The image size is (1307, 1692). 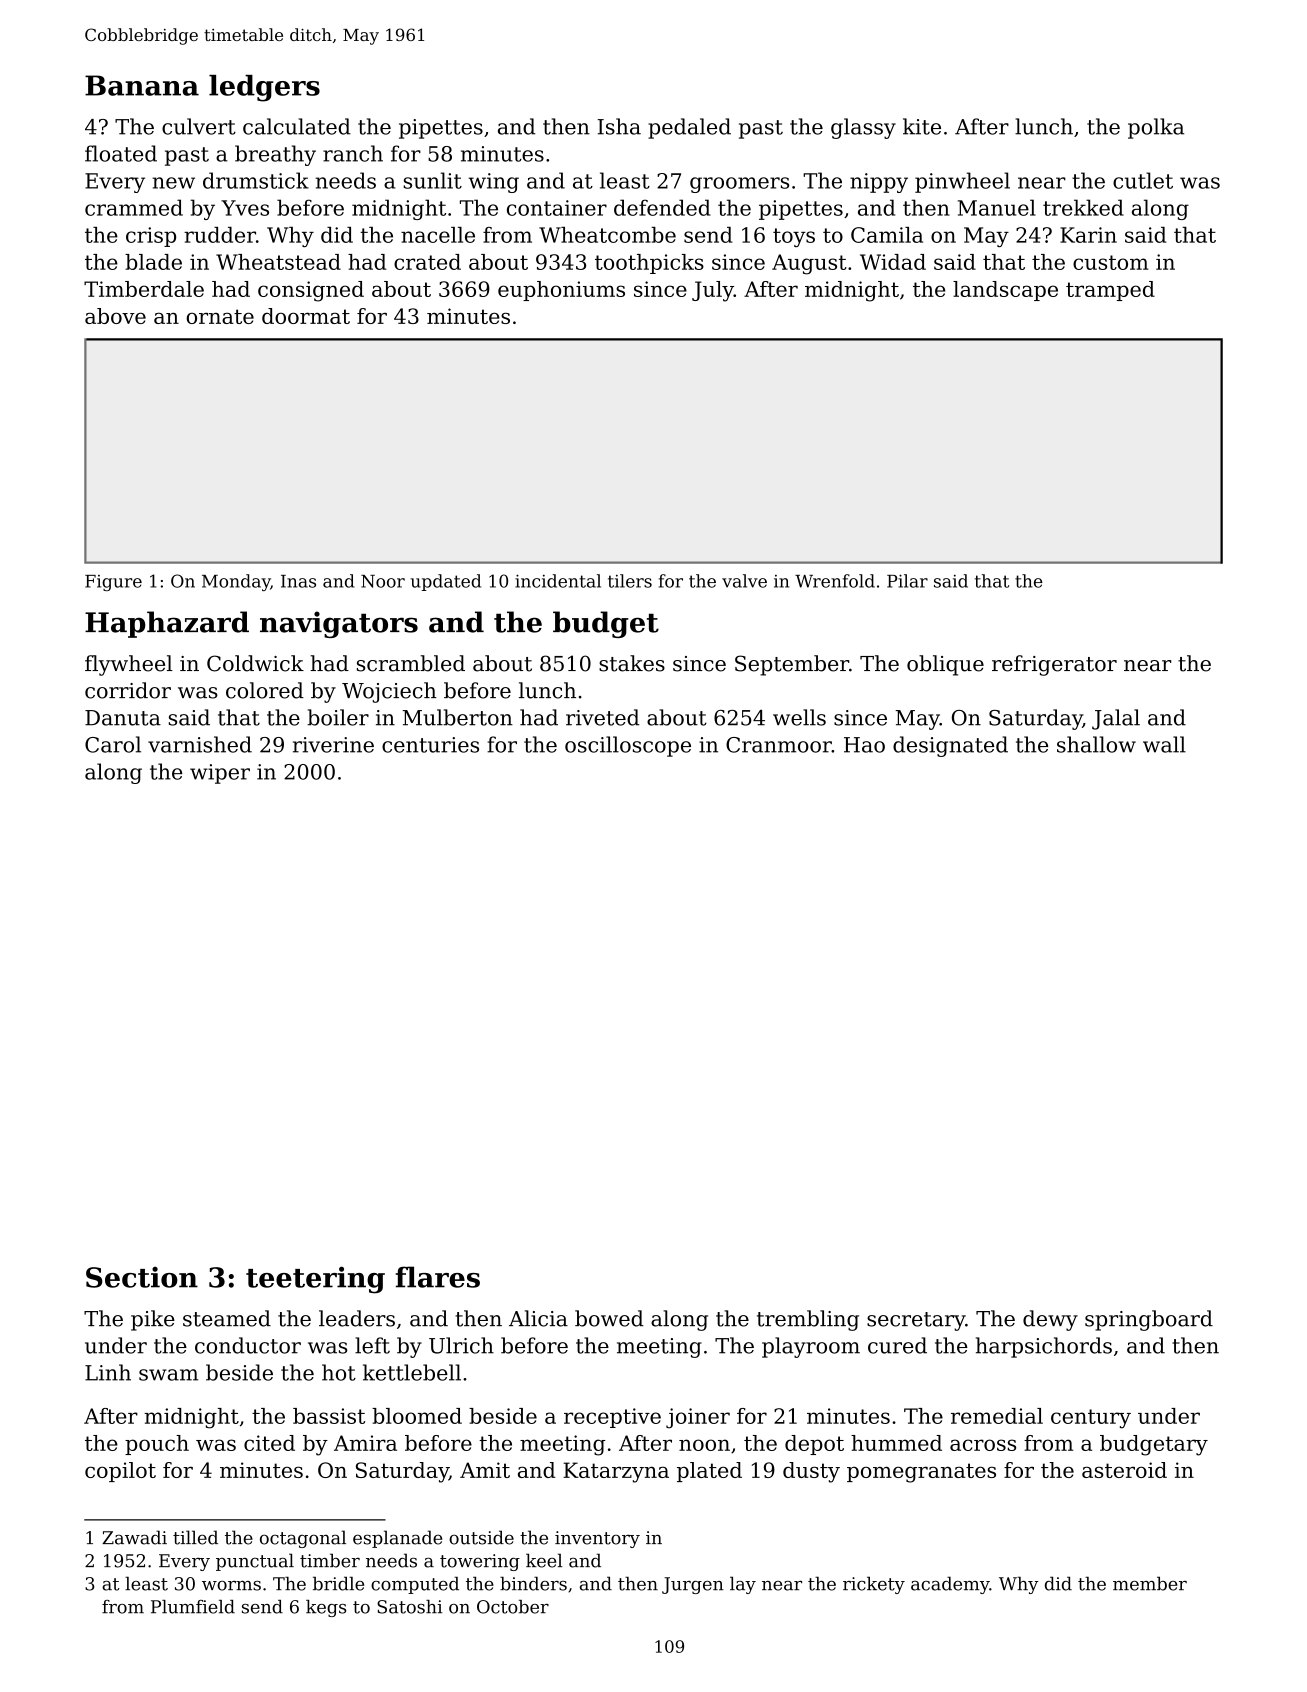 What do you see at coordinates (603, 717) in the page?
I see `riveted` at bounding box center [603, 717].
